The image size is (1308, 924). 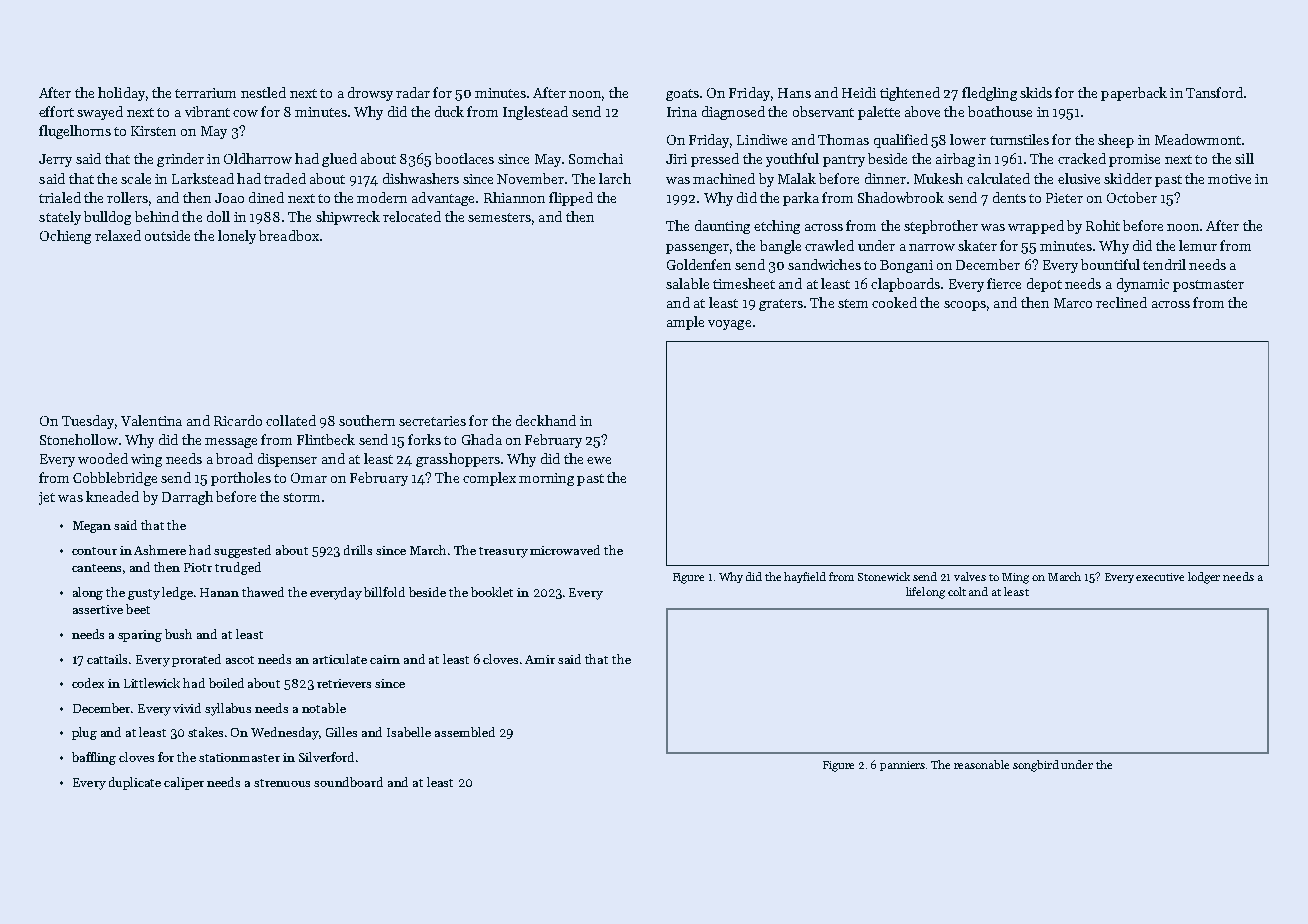 I want to click on terrarium, so click(x=205, y=93).
